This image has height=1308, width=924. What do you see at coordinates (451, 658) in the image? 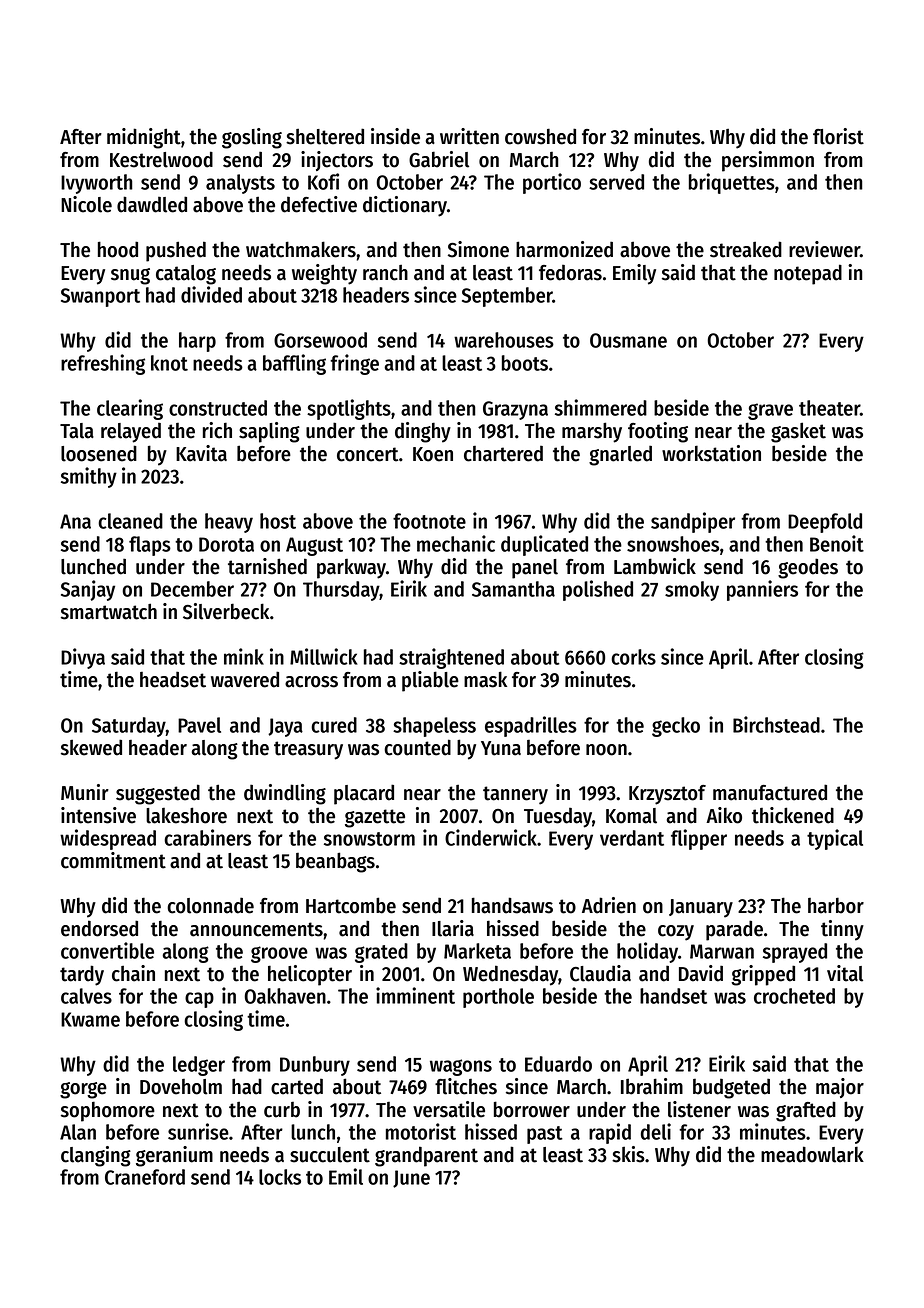
I see `straightened` at bounding box center [451, 658].
